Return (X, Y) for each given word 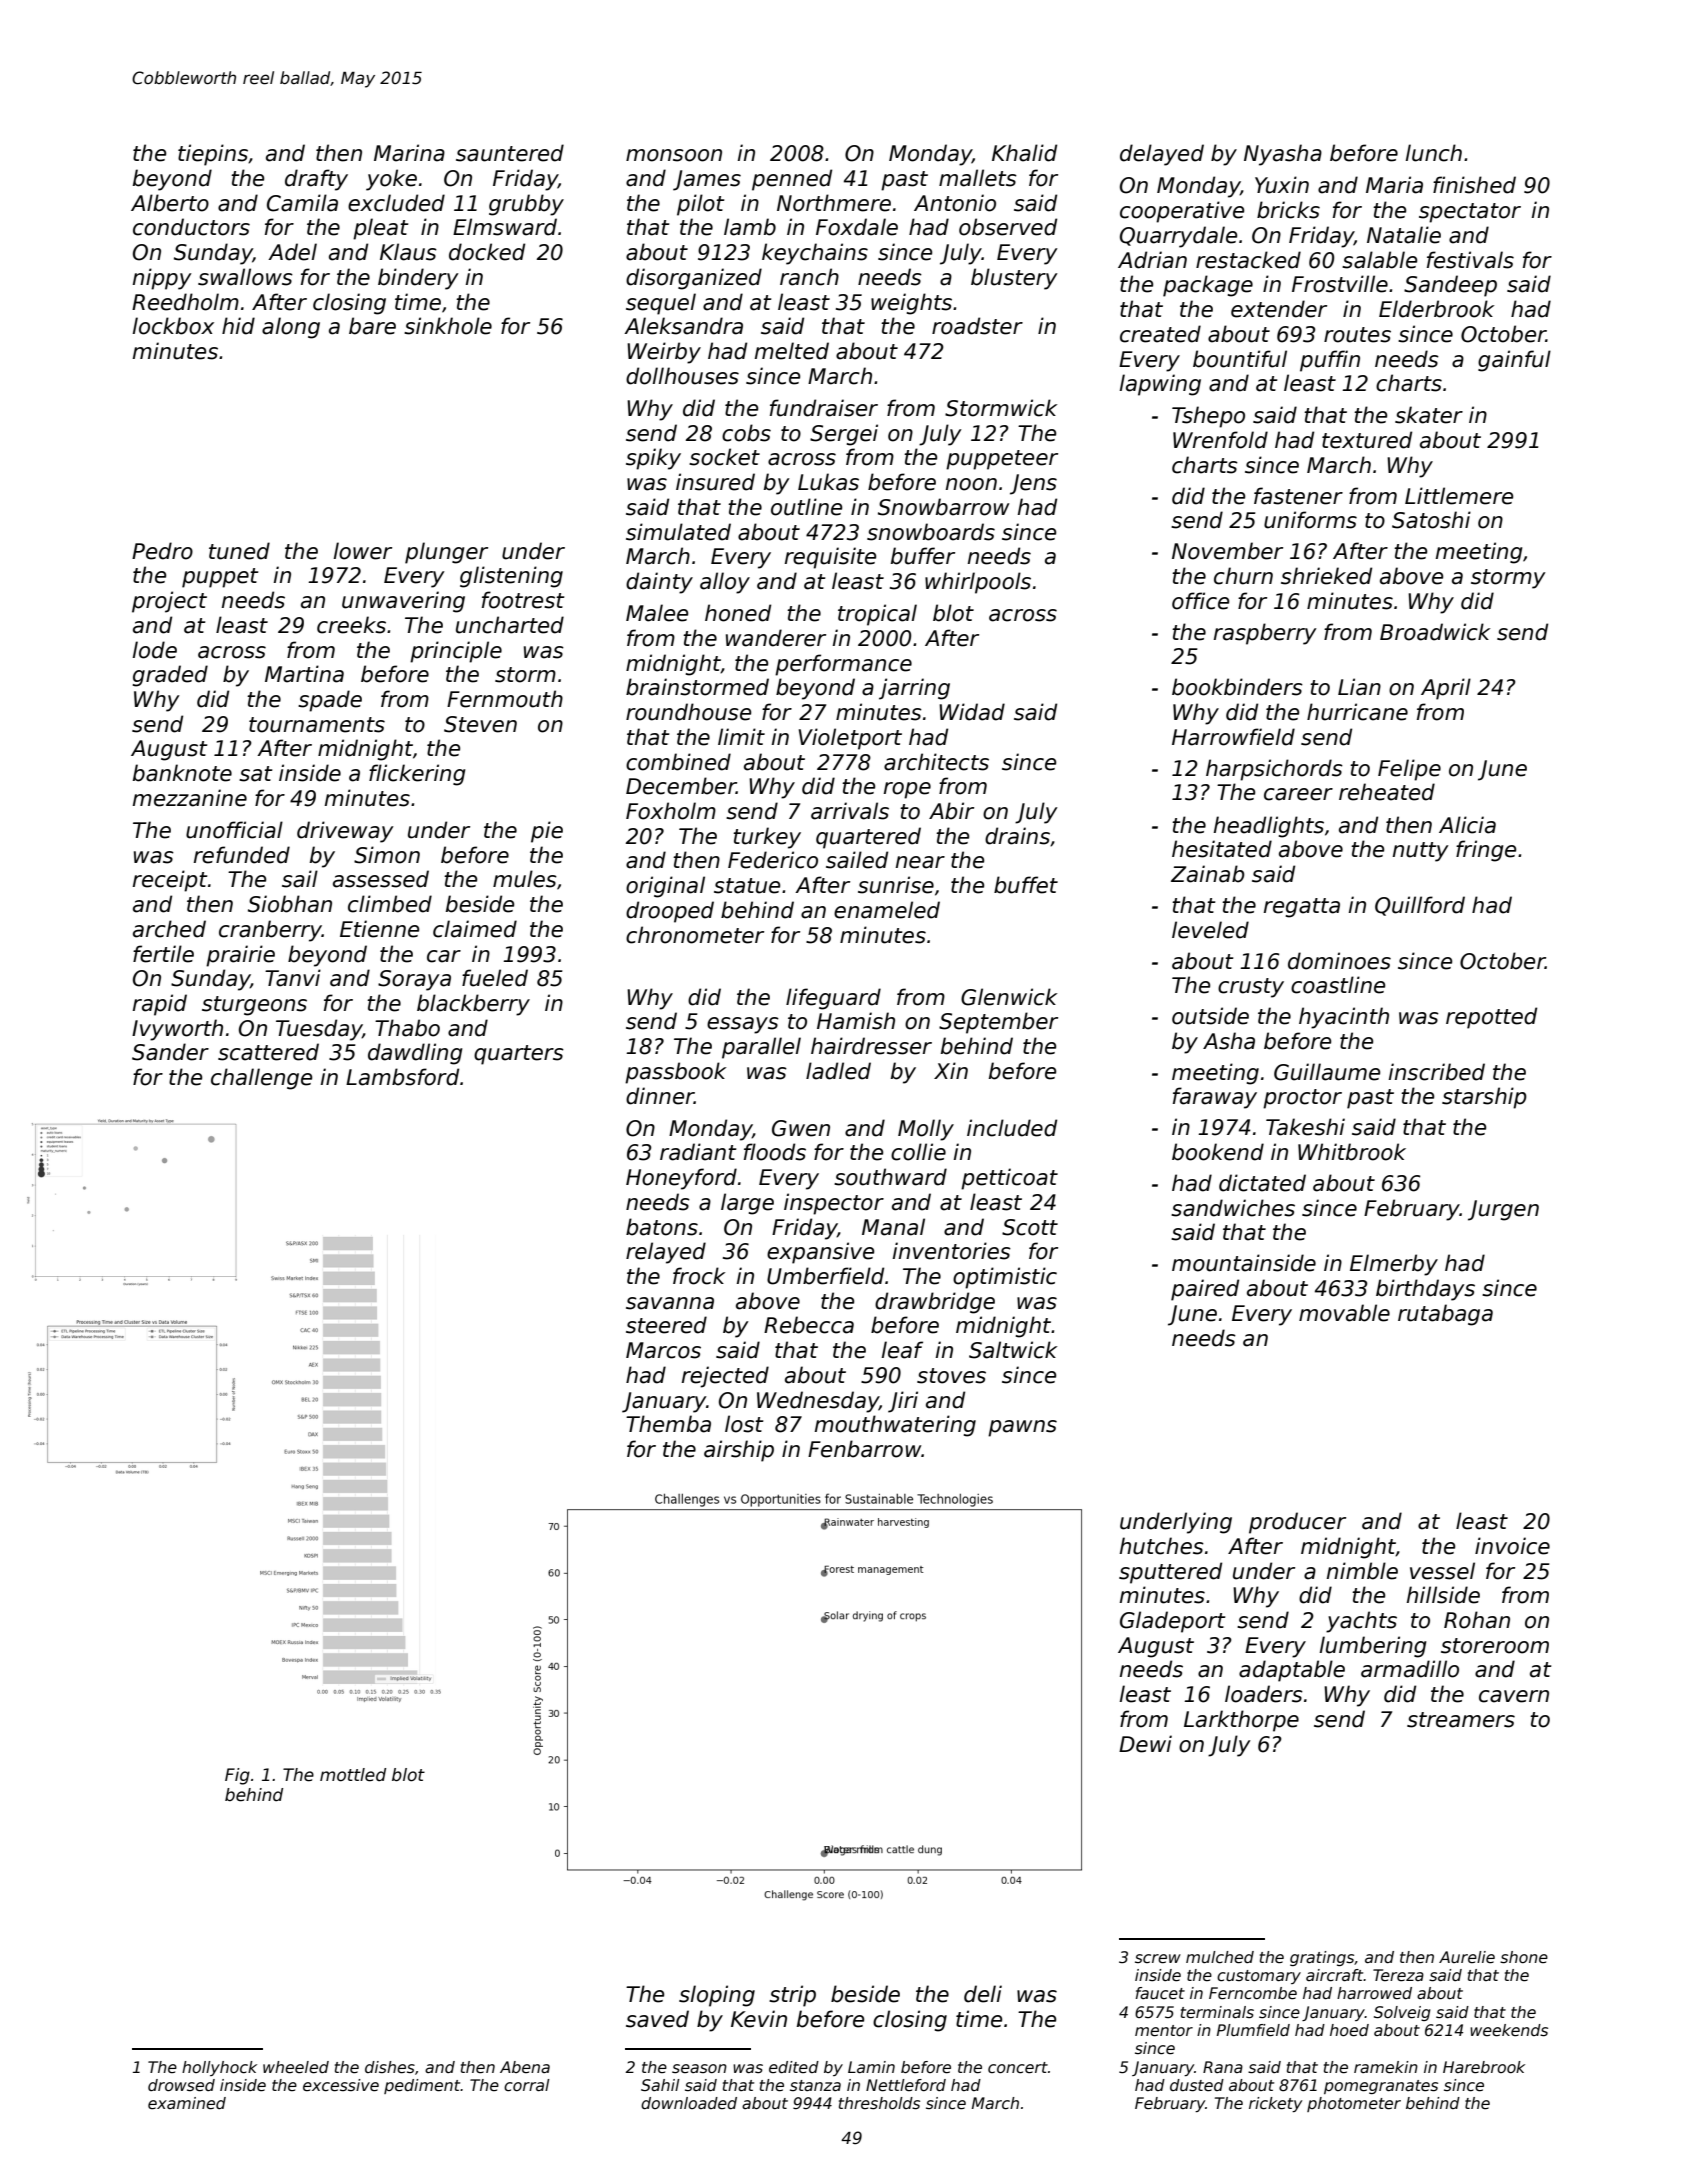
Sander (170, 1052)
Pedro (162, 551)
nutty (1421, 852)
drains (1017, 836)
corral (527, 2085)
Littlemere (1459, 496)
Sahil (660, 2085)
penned (792, 180)
